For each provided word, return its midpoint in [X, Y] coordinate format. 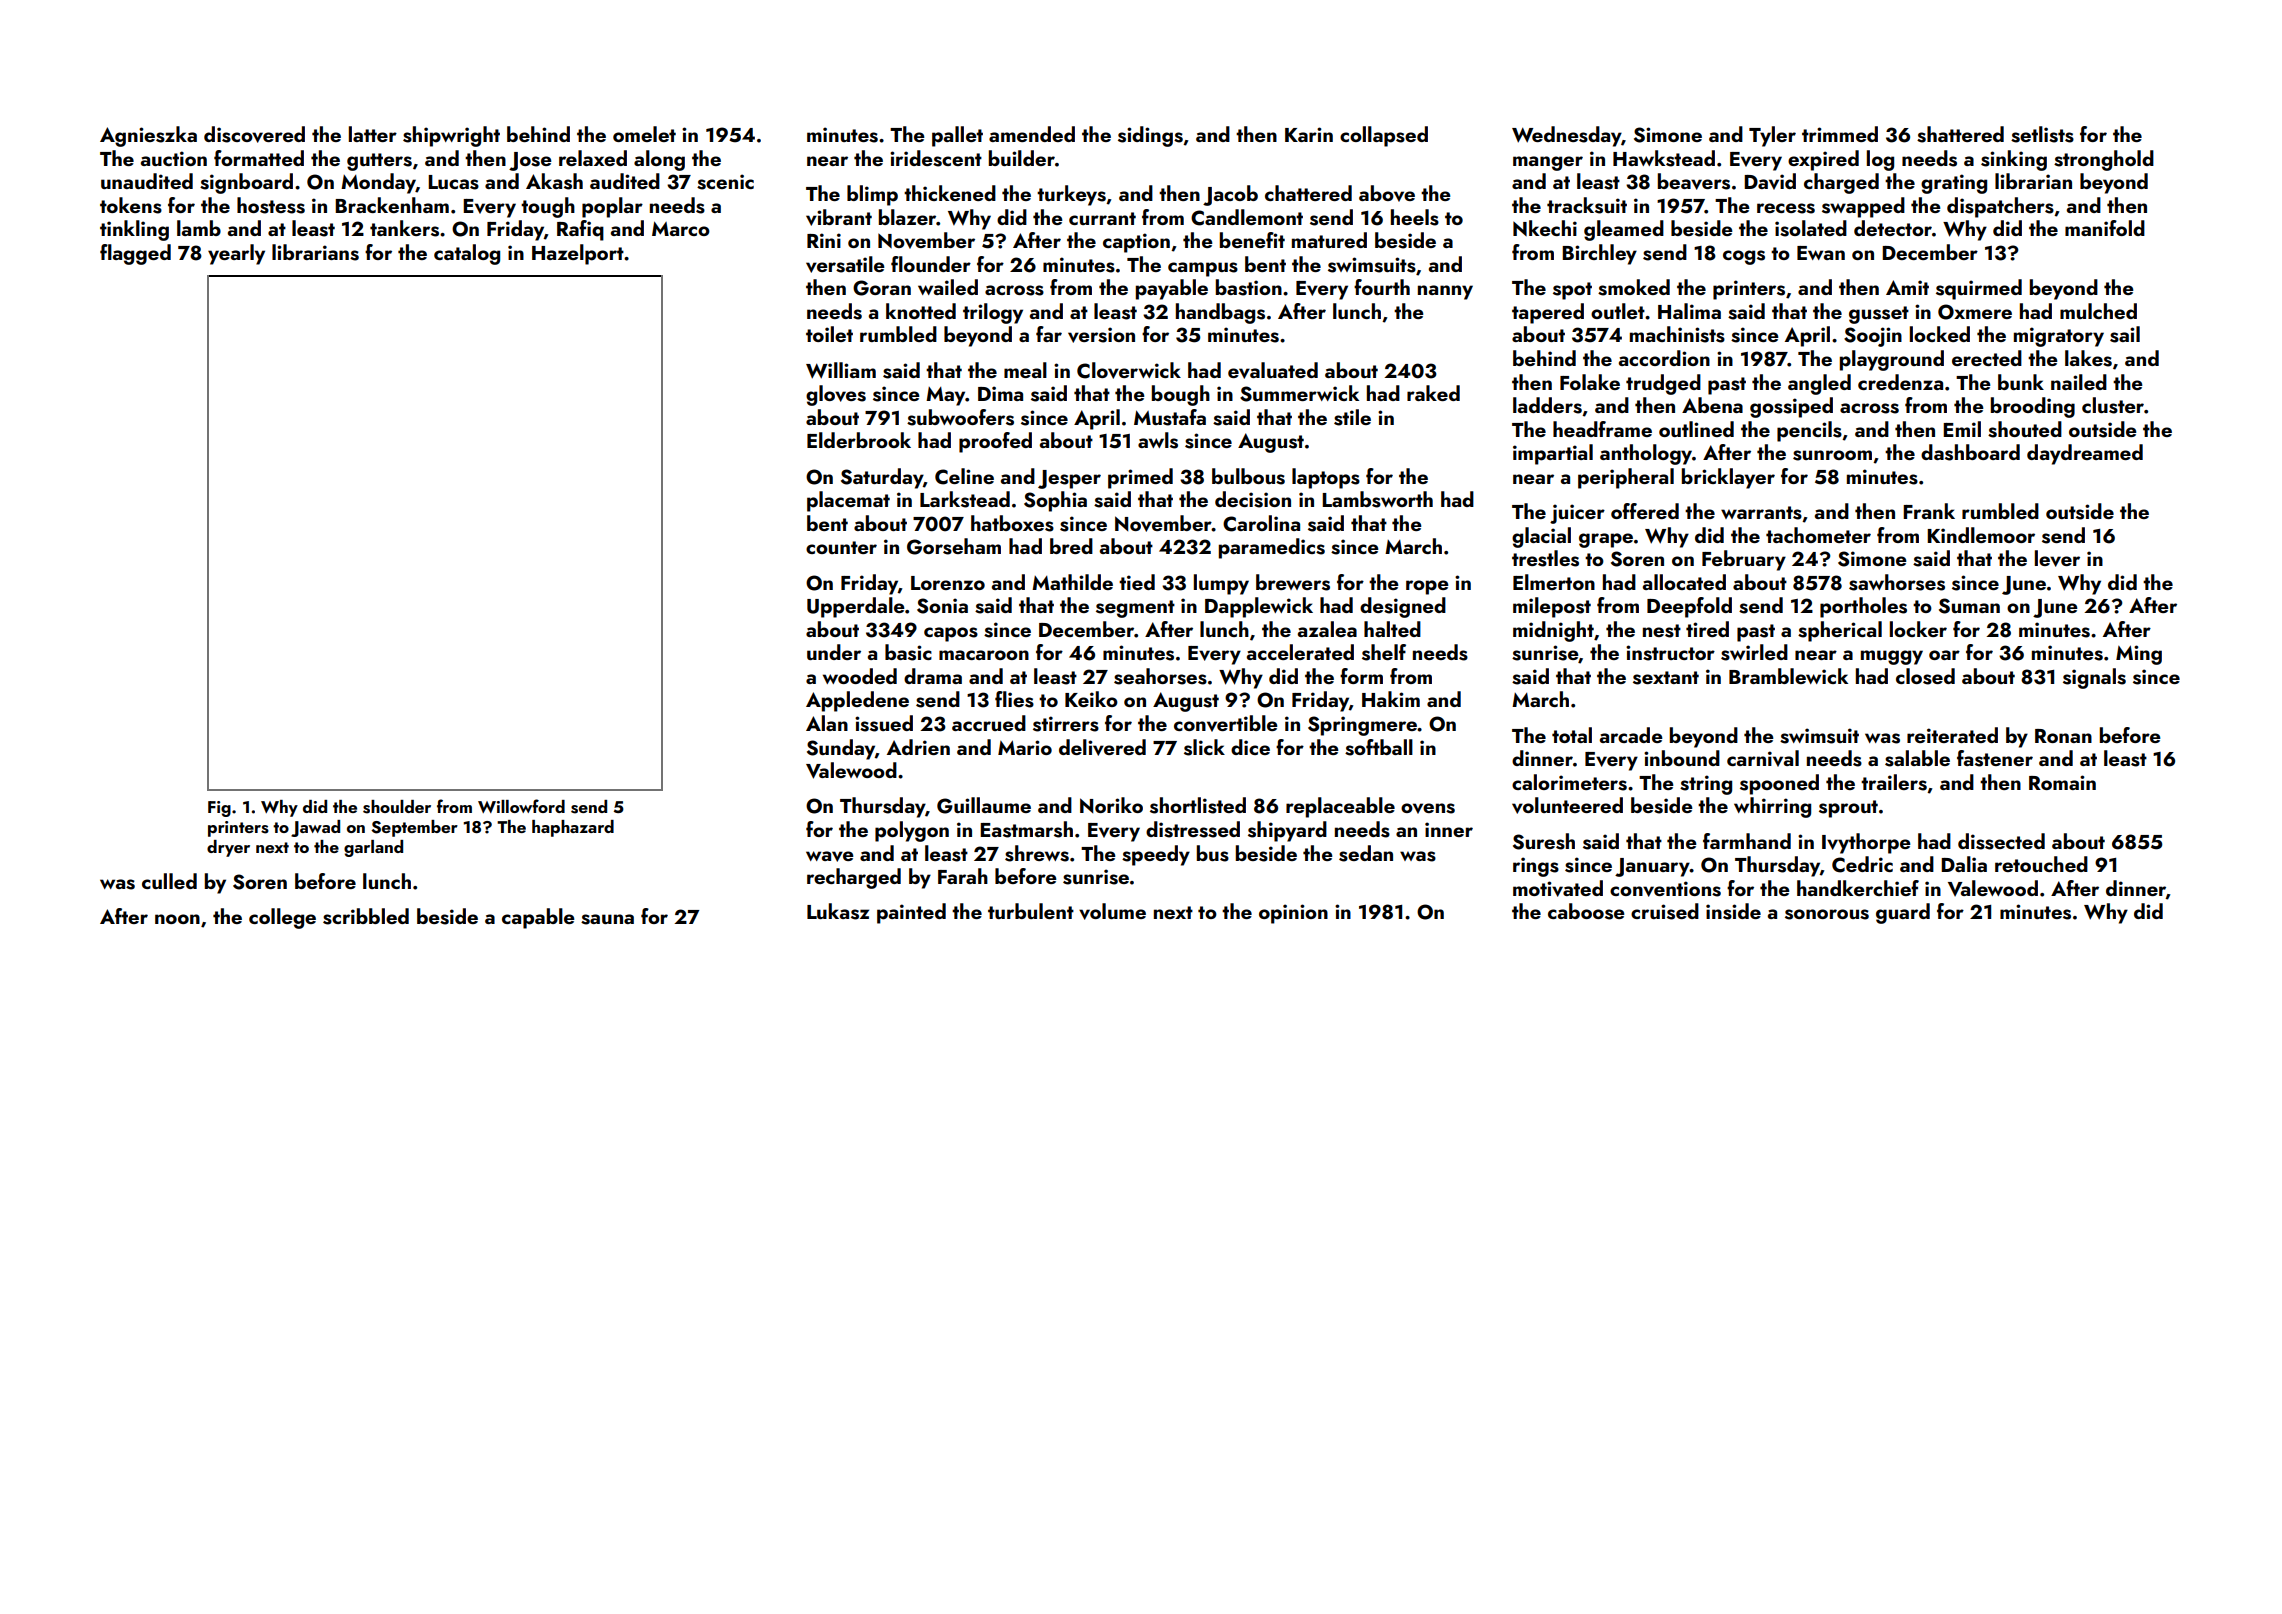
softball [1379, 747]
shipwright [451, 136]
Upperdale [856, 607]
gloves [836, 395]
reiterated [1952, 735]
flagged [135, 254]
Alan [827, 723]
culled [169, 881]
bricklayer [1728, 478]
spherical [1840, 631]
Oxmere [1975, 312]
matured [1329, 240]
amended [1032, 134]
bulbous [1248, 476]
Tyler [1772, 136]
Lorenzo [948, 583]
